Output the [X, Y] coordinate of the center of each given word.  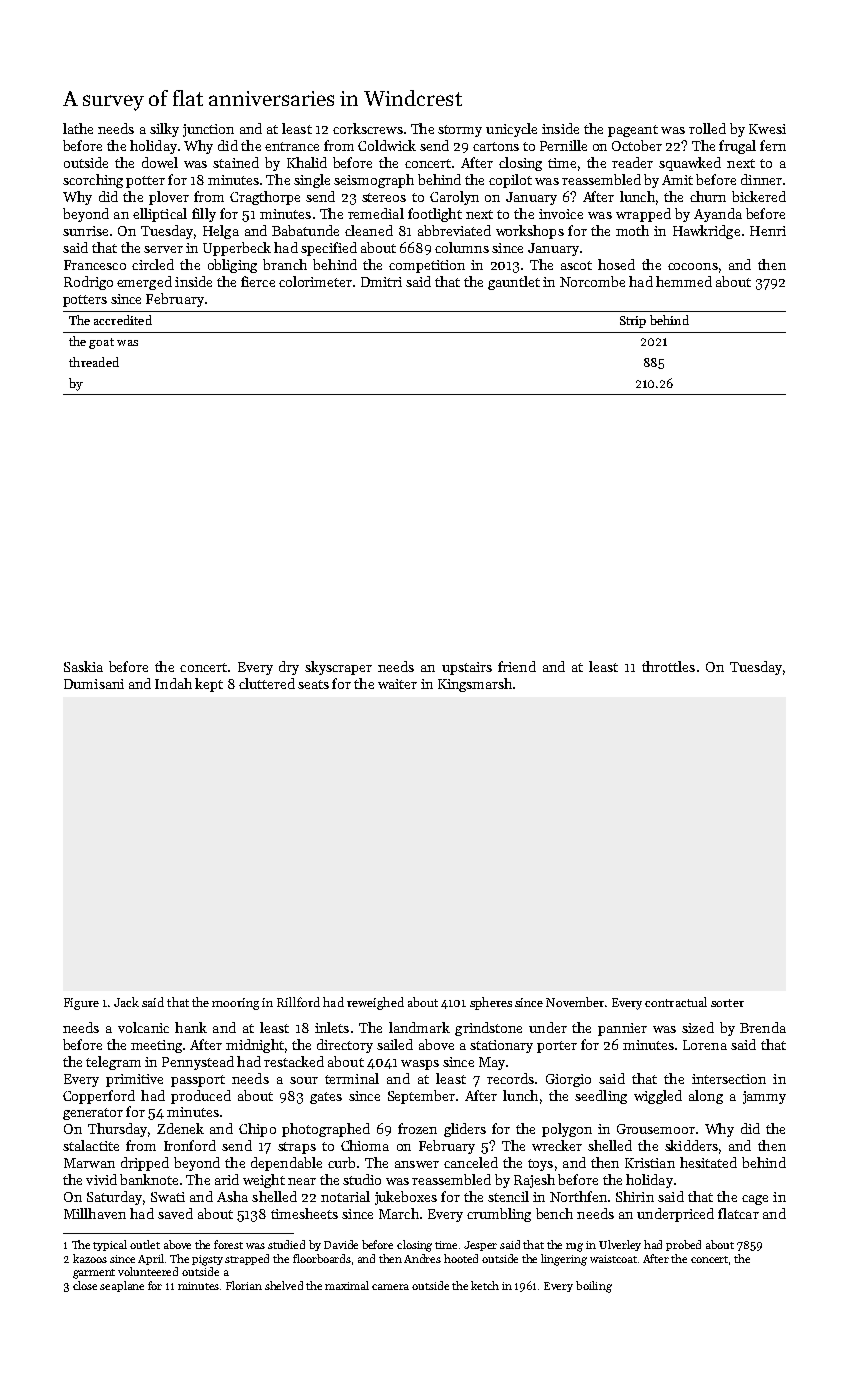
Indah [173, 683]
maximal [347, 1285]
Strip [633, 322]
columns [462, 247]
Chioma [365, 1145]
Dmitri [381, 282]
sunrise [85, 231]
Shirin [635, 1196]
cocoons [693, 266]
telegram [113, 1063]
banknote [149, 1179]
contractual [676, 1002]
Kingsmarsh [475, 685]
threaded [94, 362]
